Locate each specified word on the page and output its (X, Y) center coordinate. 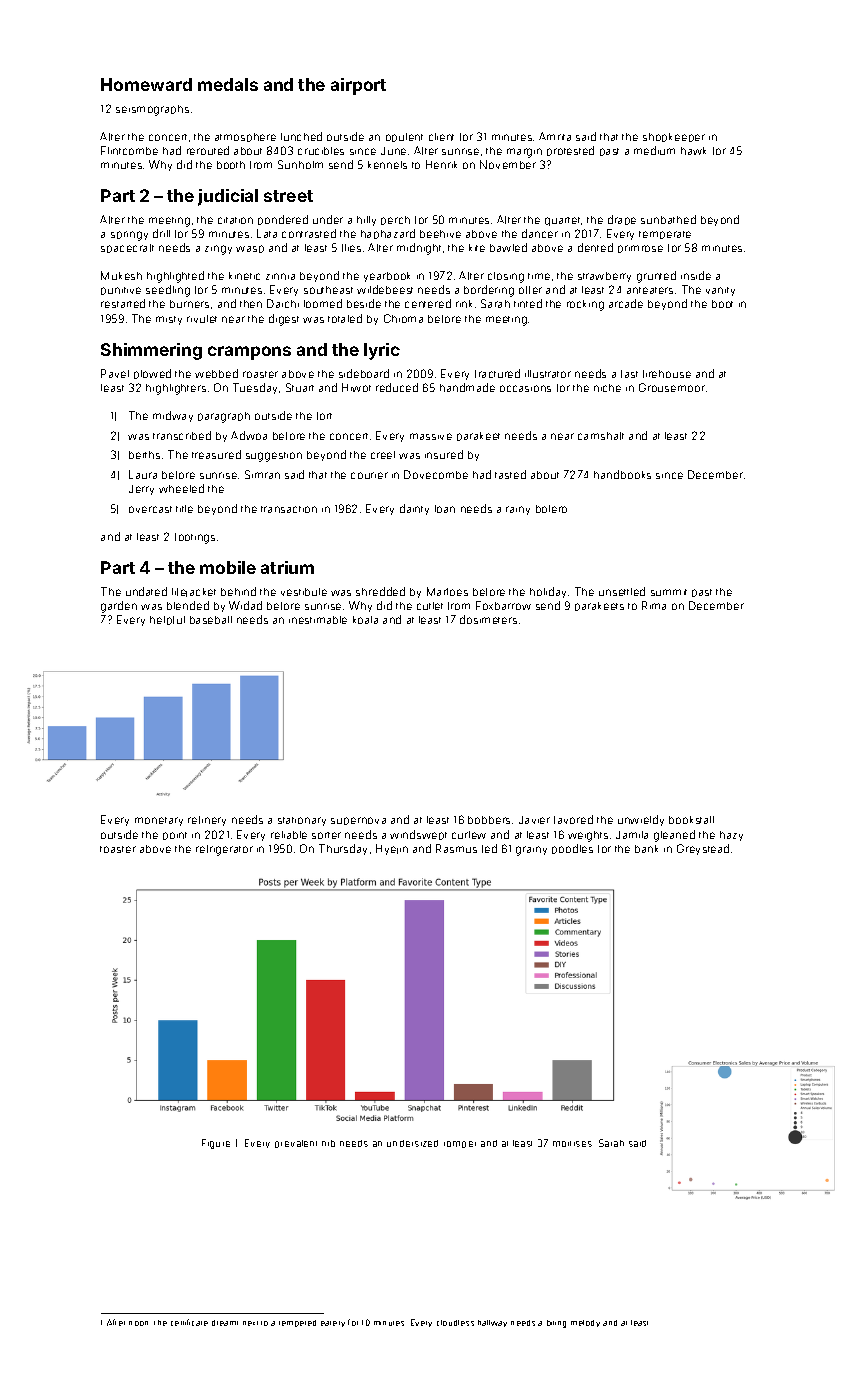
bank (646, 849)
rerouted (208, 150)
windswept (418, 835)
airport (358, 86)
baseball (211, 620)
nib (328, 1143)
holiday (548, 592)
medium (654, 150)
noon (138, 1323)
